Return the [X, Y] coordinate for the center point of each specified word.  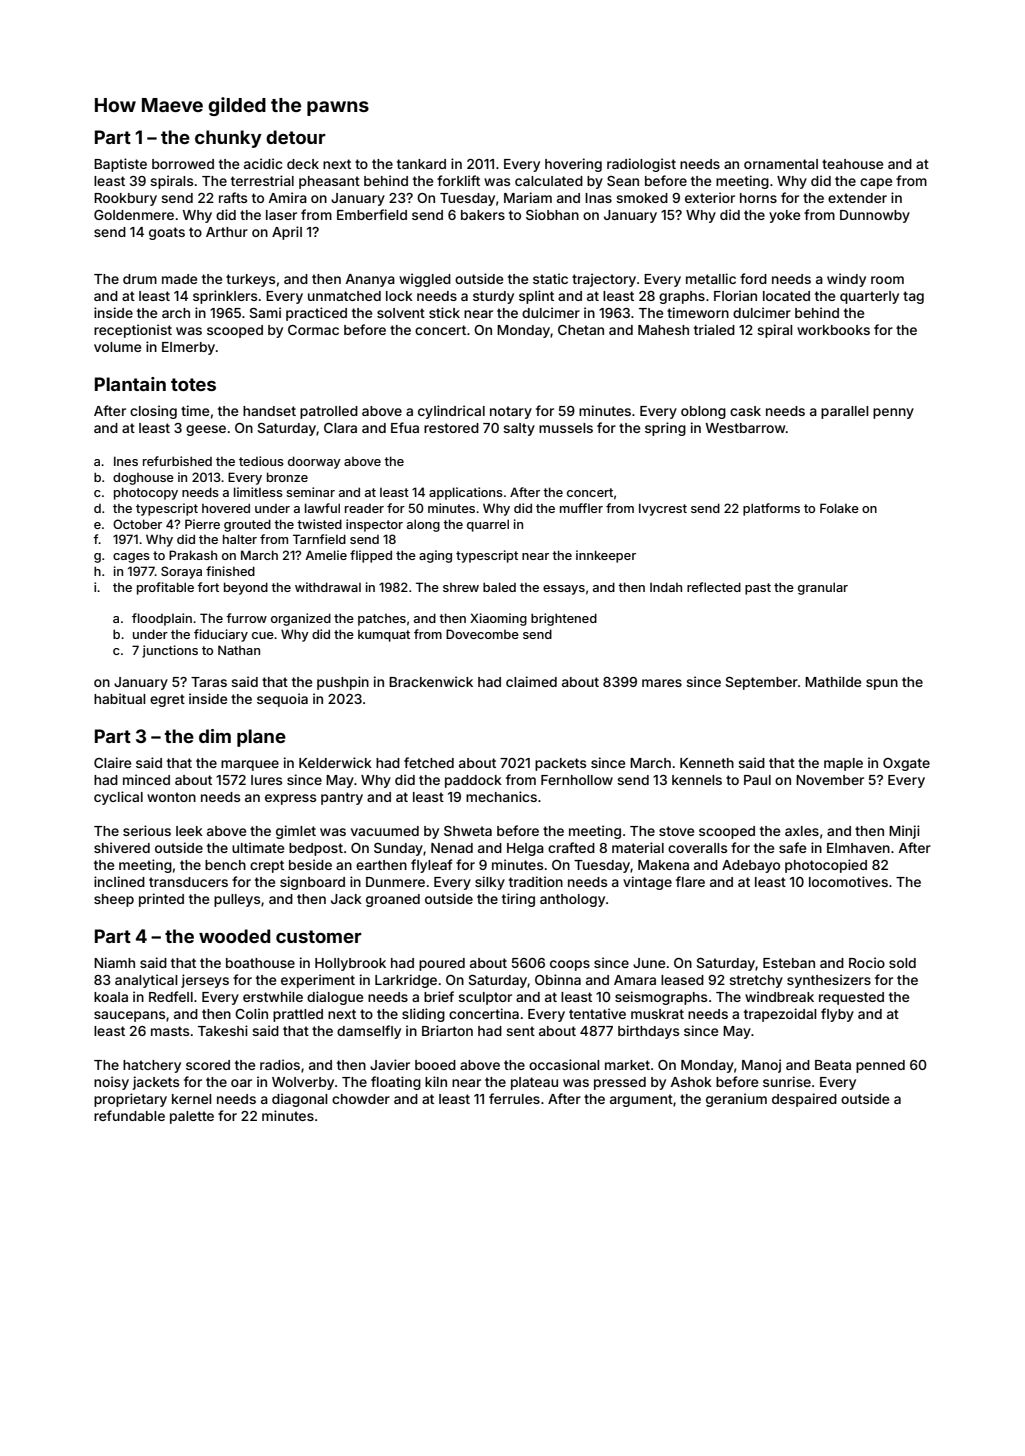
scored [208, 1065]
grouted [247, 525]
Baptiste [120, 165]
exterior [710, 197]
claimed [531, 681]
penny [893, 413]
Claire [112, 762]
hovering [573, 165]
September [762, 683]
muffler [581, 508]
